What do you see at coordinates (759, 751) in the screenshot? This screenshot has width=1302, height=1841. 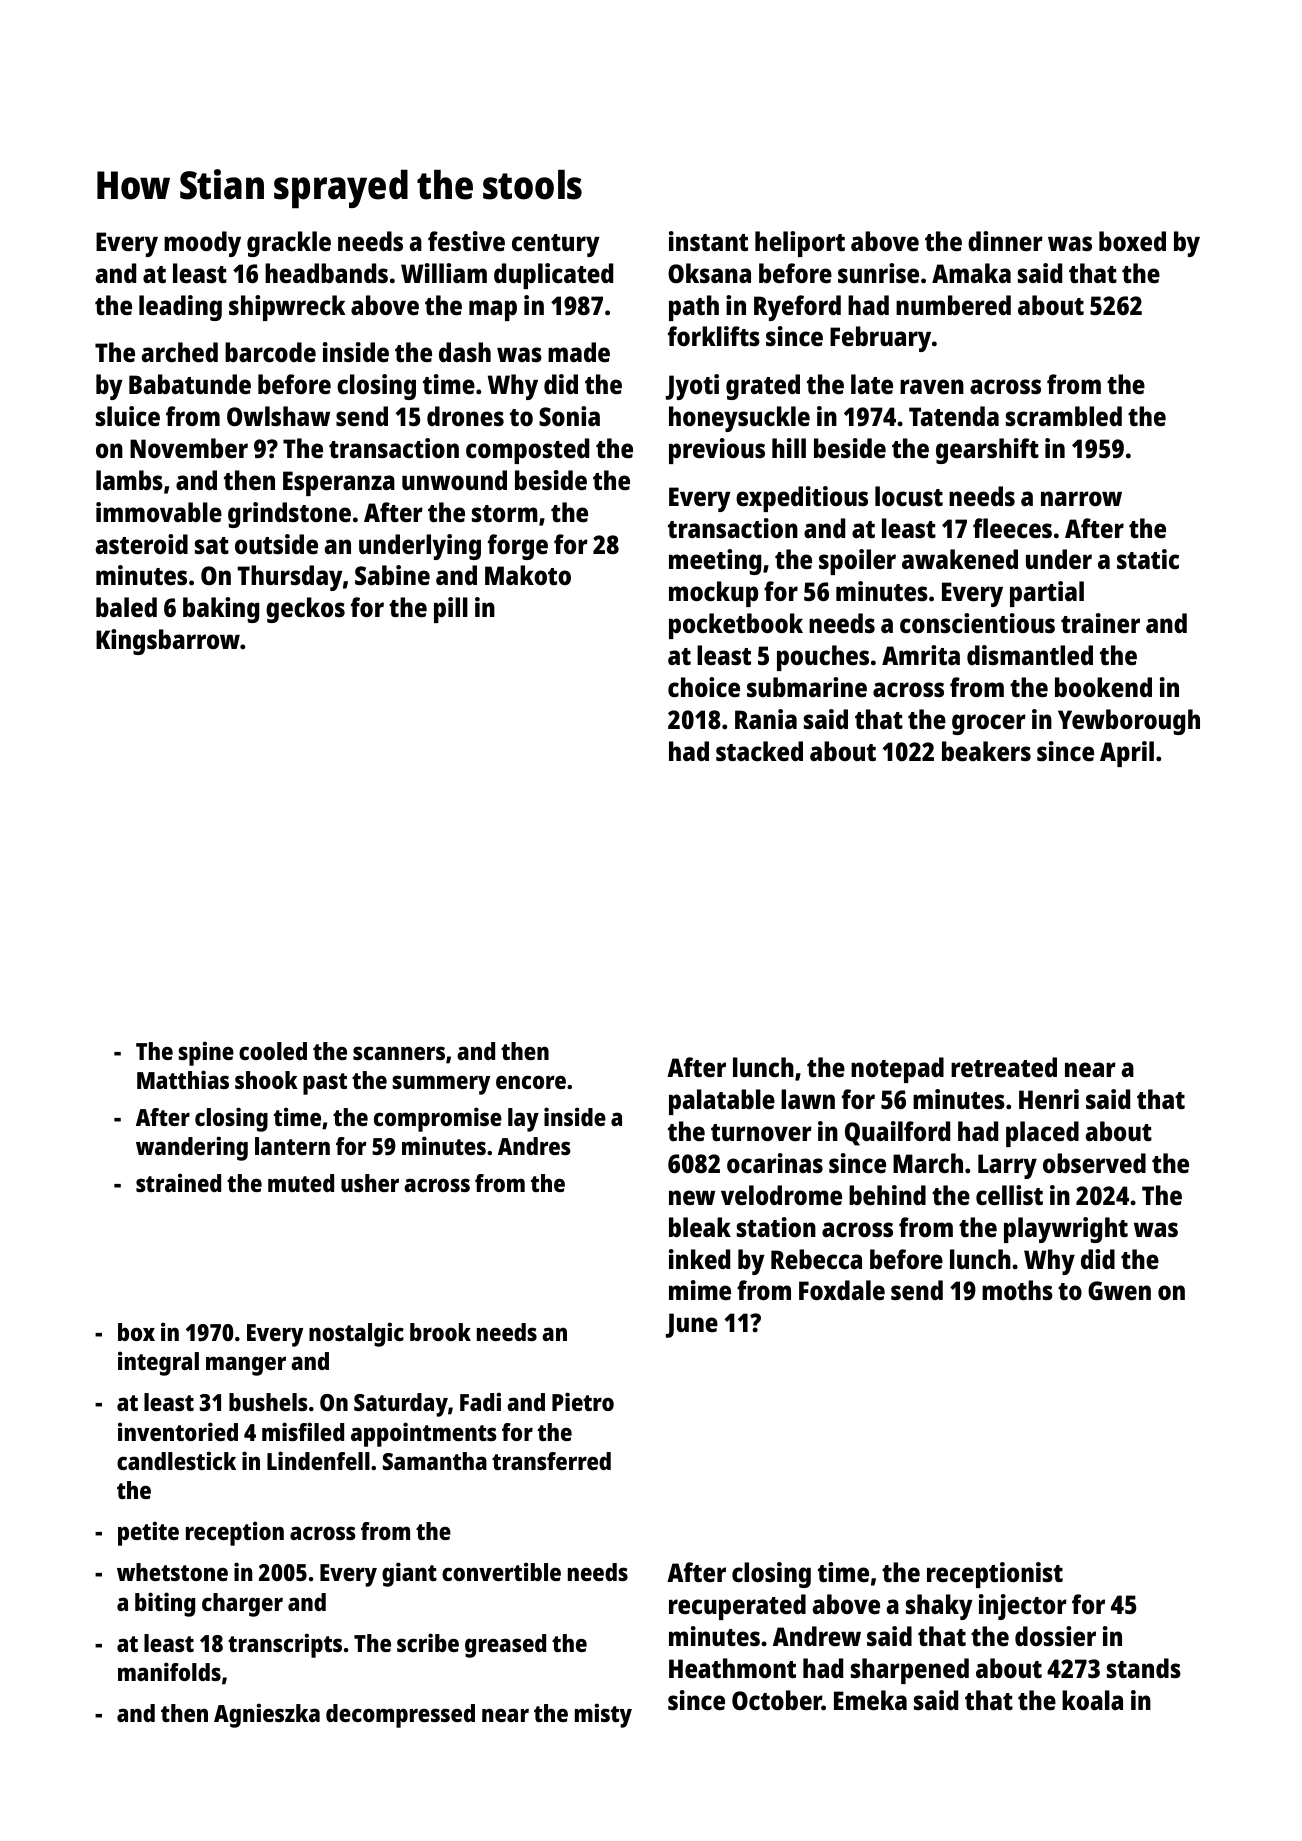 I see `stacked` at bounding box center [759, 751].
